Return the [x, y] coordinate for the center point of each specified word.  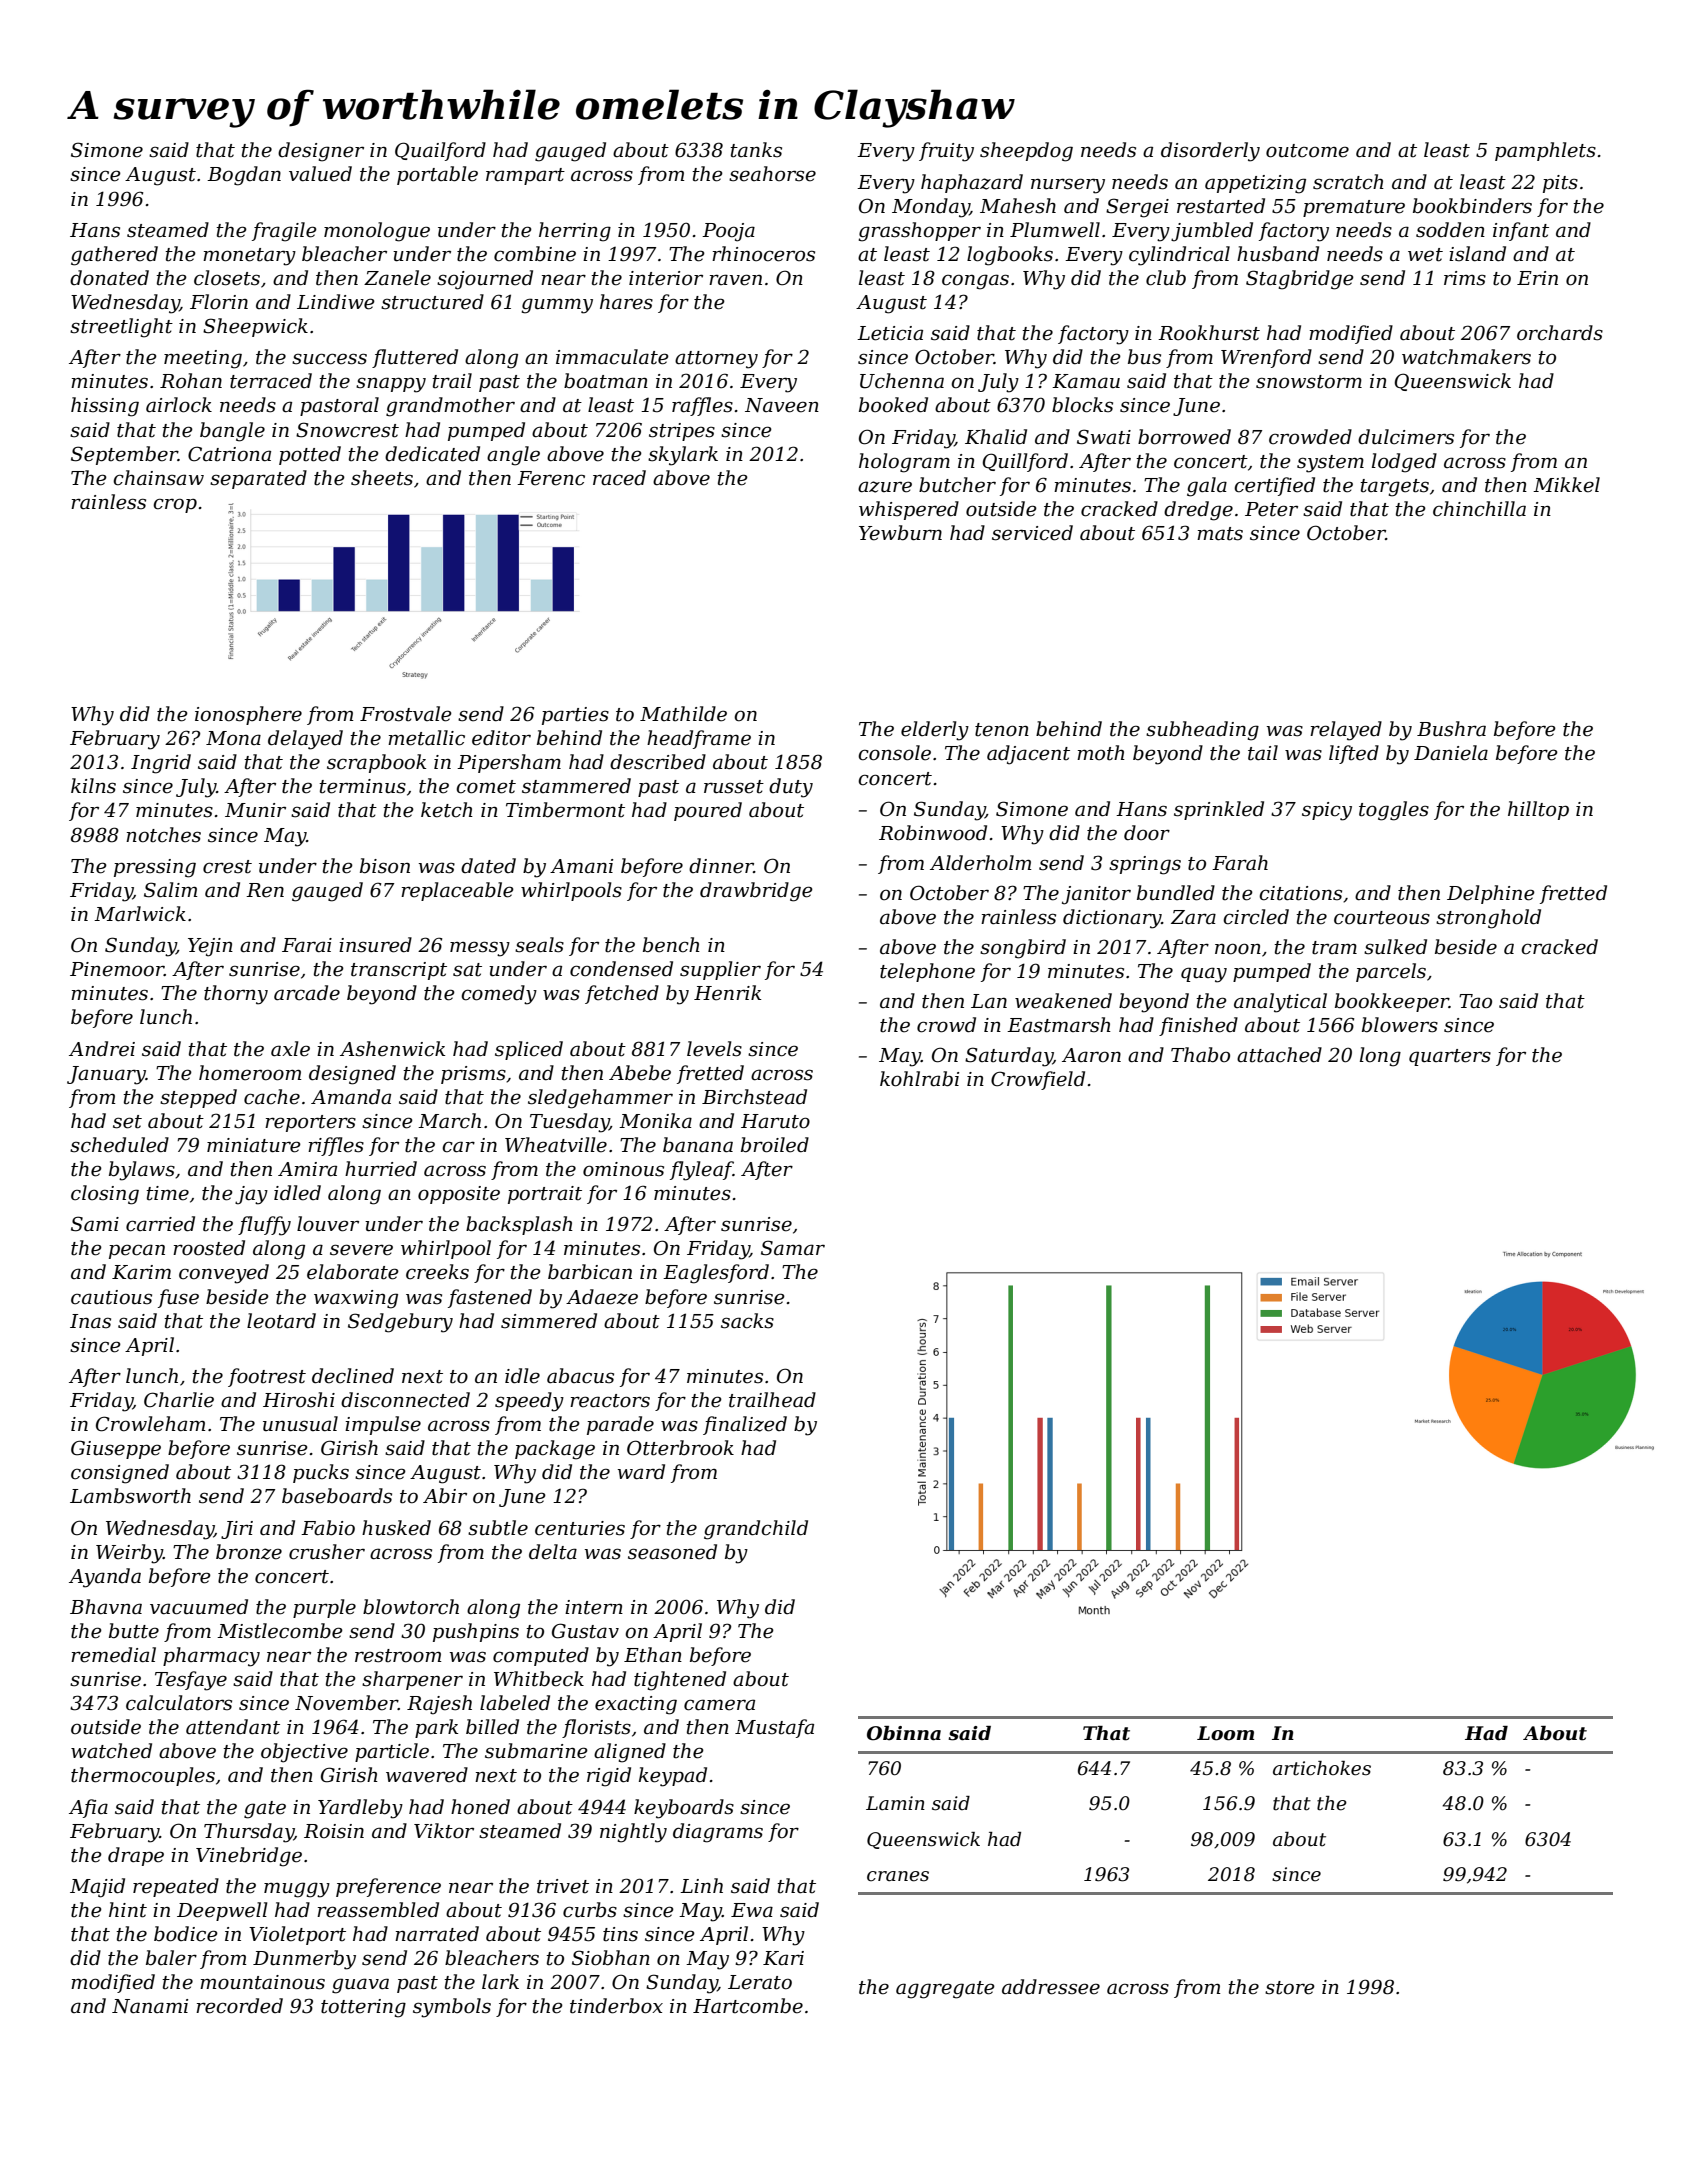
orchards [1560, 333]
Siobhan [611, 1958]
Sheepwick [255, 327]
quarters [1450, 1057]
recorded [239, 2006]
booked [893, 405]
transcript [399, 971]
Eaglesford [716, 1274]
